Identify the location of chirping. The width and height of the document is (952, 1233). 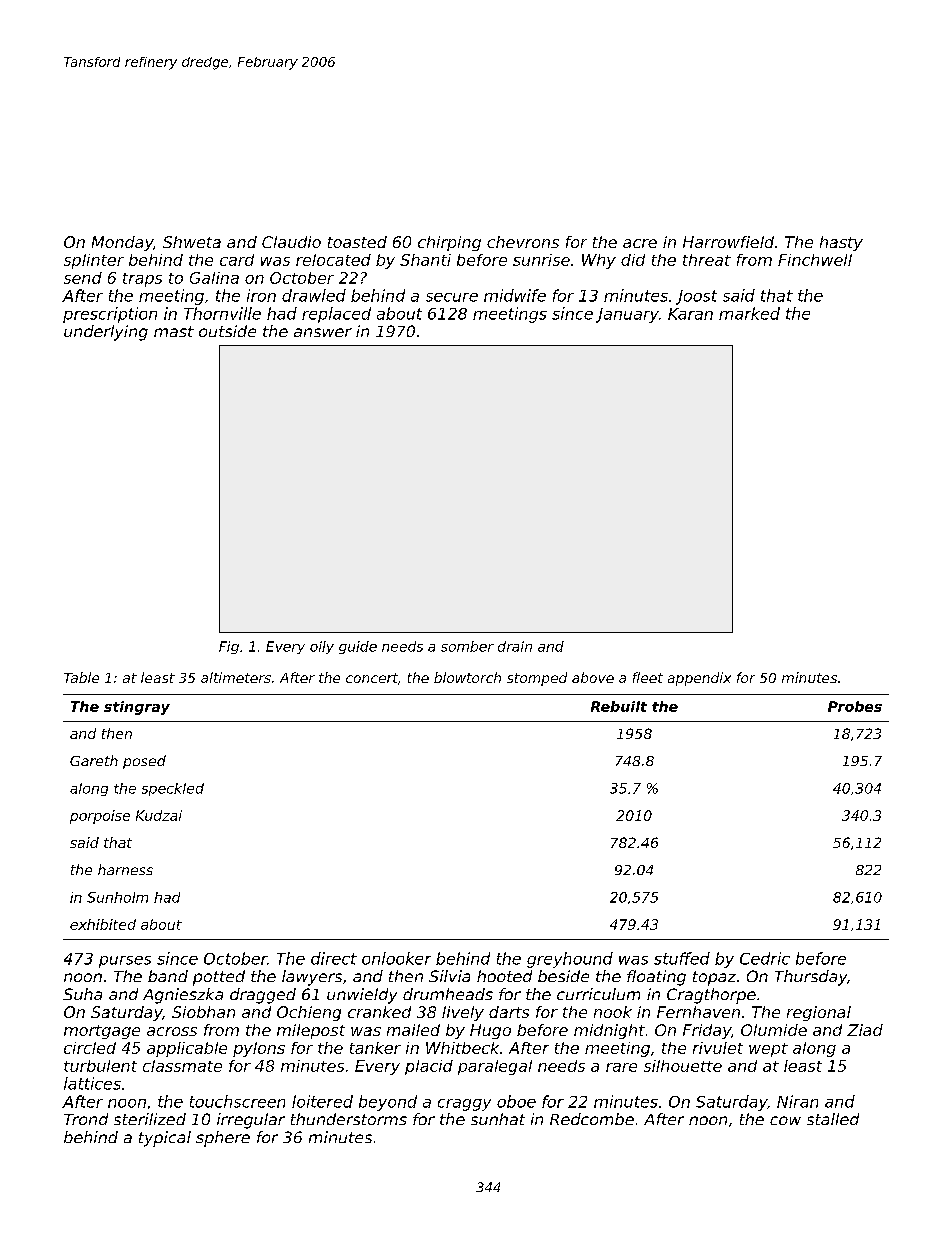
(449, 243).
